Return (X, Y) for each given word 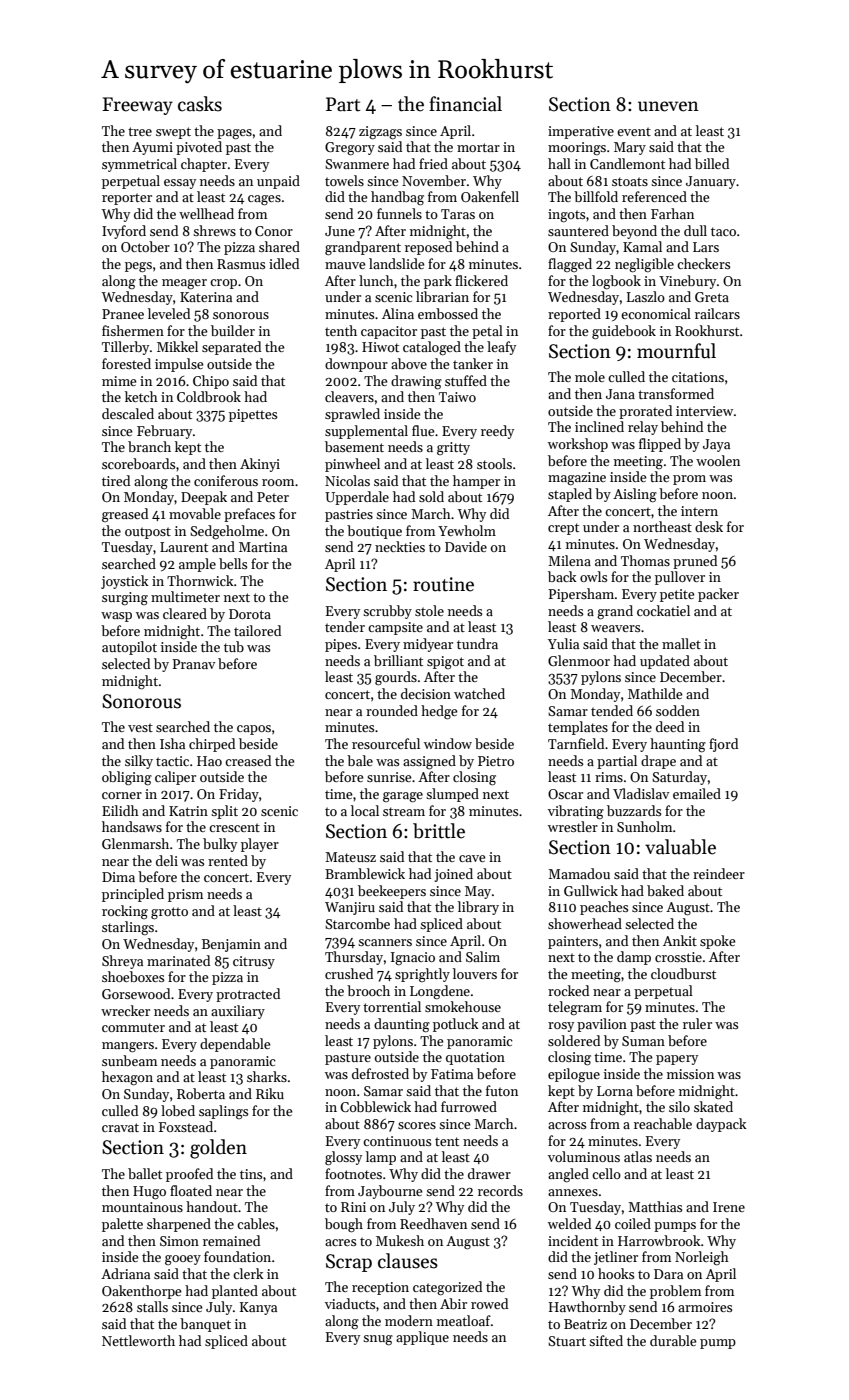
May (478, 892)
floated (191, 1190)
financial (465, 104)
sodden (678, 710)
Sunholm (644, 826)
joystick (125, 582)
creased (248, 760)
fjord (723, 745)
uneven (668, 106)
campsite (395, 628)
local (365, 810)
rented (228, 860)
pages (234, 134)
